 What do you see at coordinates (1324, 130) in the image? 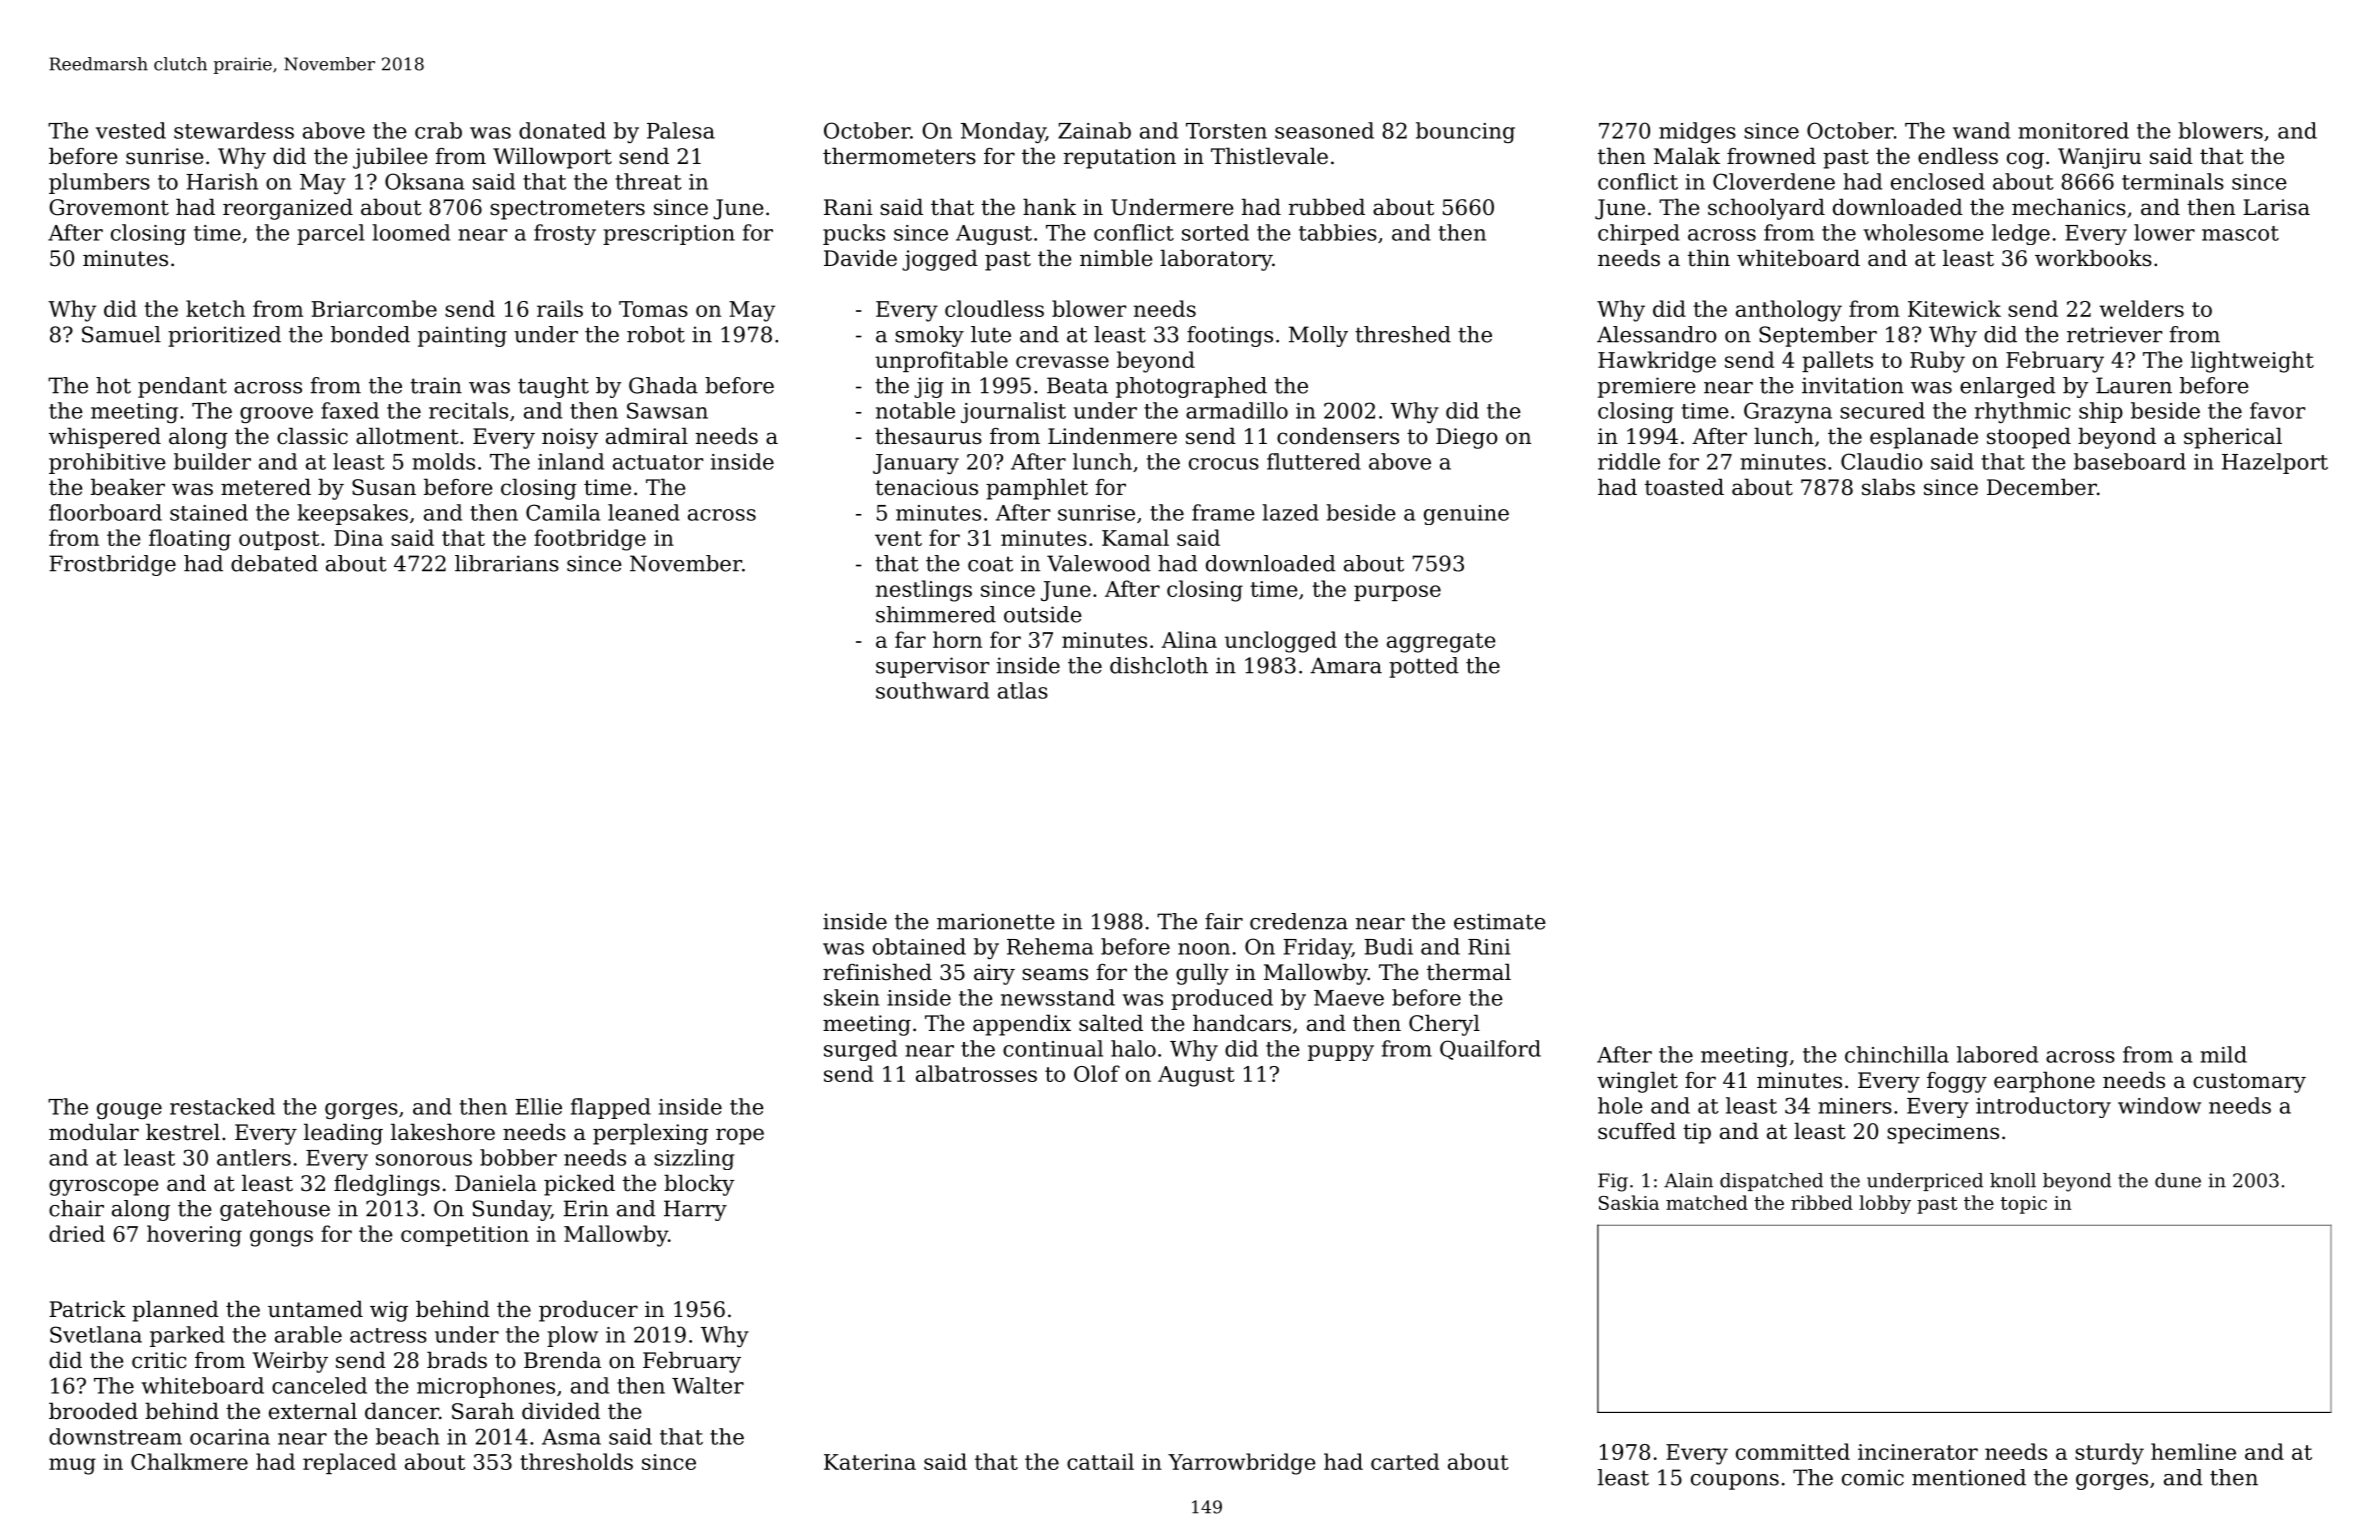
I see `seasoned` at bounding box center [1324, 130].
